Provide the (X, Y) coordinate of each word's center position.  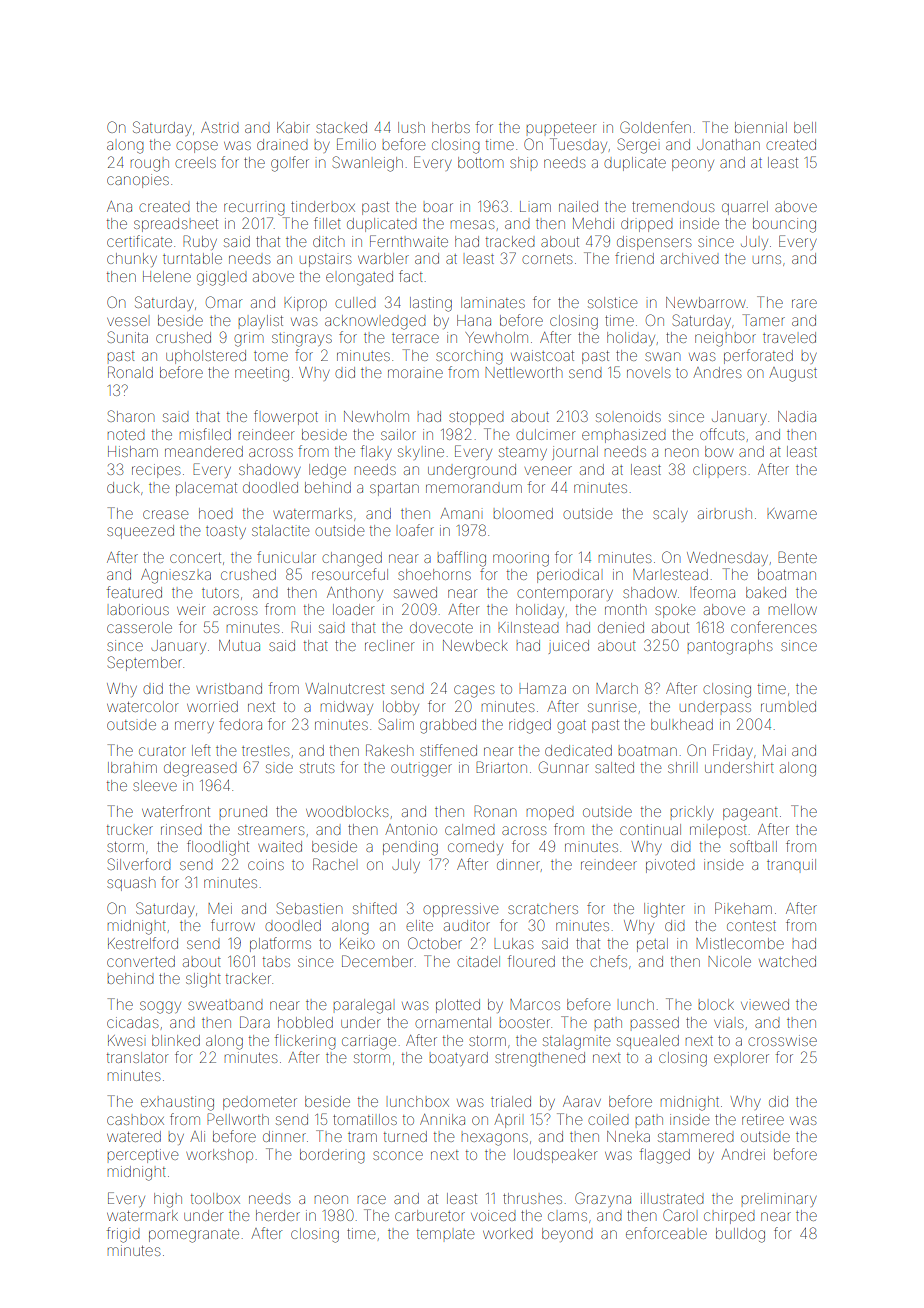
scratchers (543, 909)
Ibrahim (132, 767)
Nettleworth (524, 372)
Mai (774, 750)
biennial (761, 127)
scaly (670, 515)
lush (411, 127)
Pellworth (238, 1119)
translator (137, 1057)
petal (652, 945)
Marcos (535, 1004)
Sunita (128, 337)
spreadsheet (176, 225)
